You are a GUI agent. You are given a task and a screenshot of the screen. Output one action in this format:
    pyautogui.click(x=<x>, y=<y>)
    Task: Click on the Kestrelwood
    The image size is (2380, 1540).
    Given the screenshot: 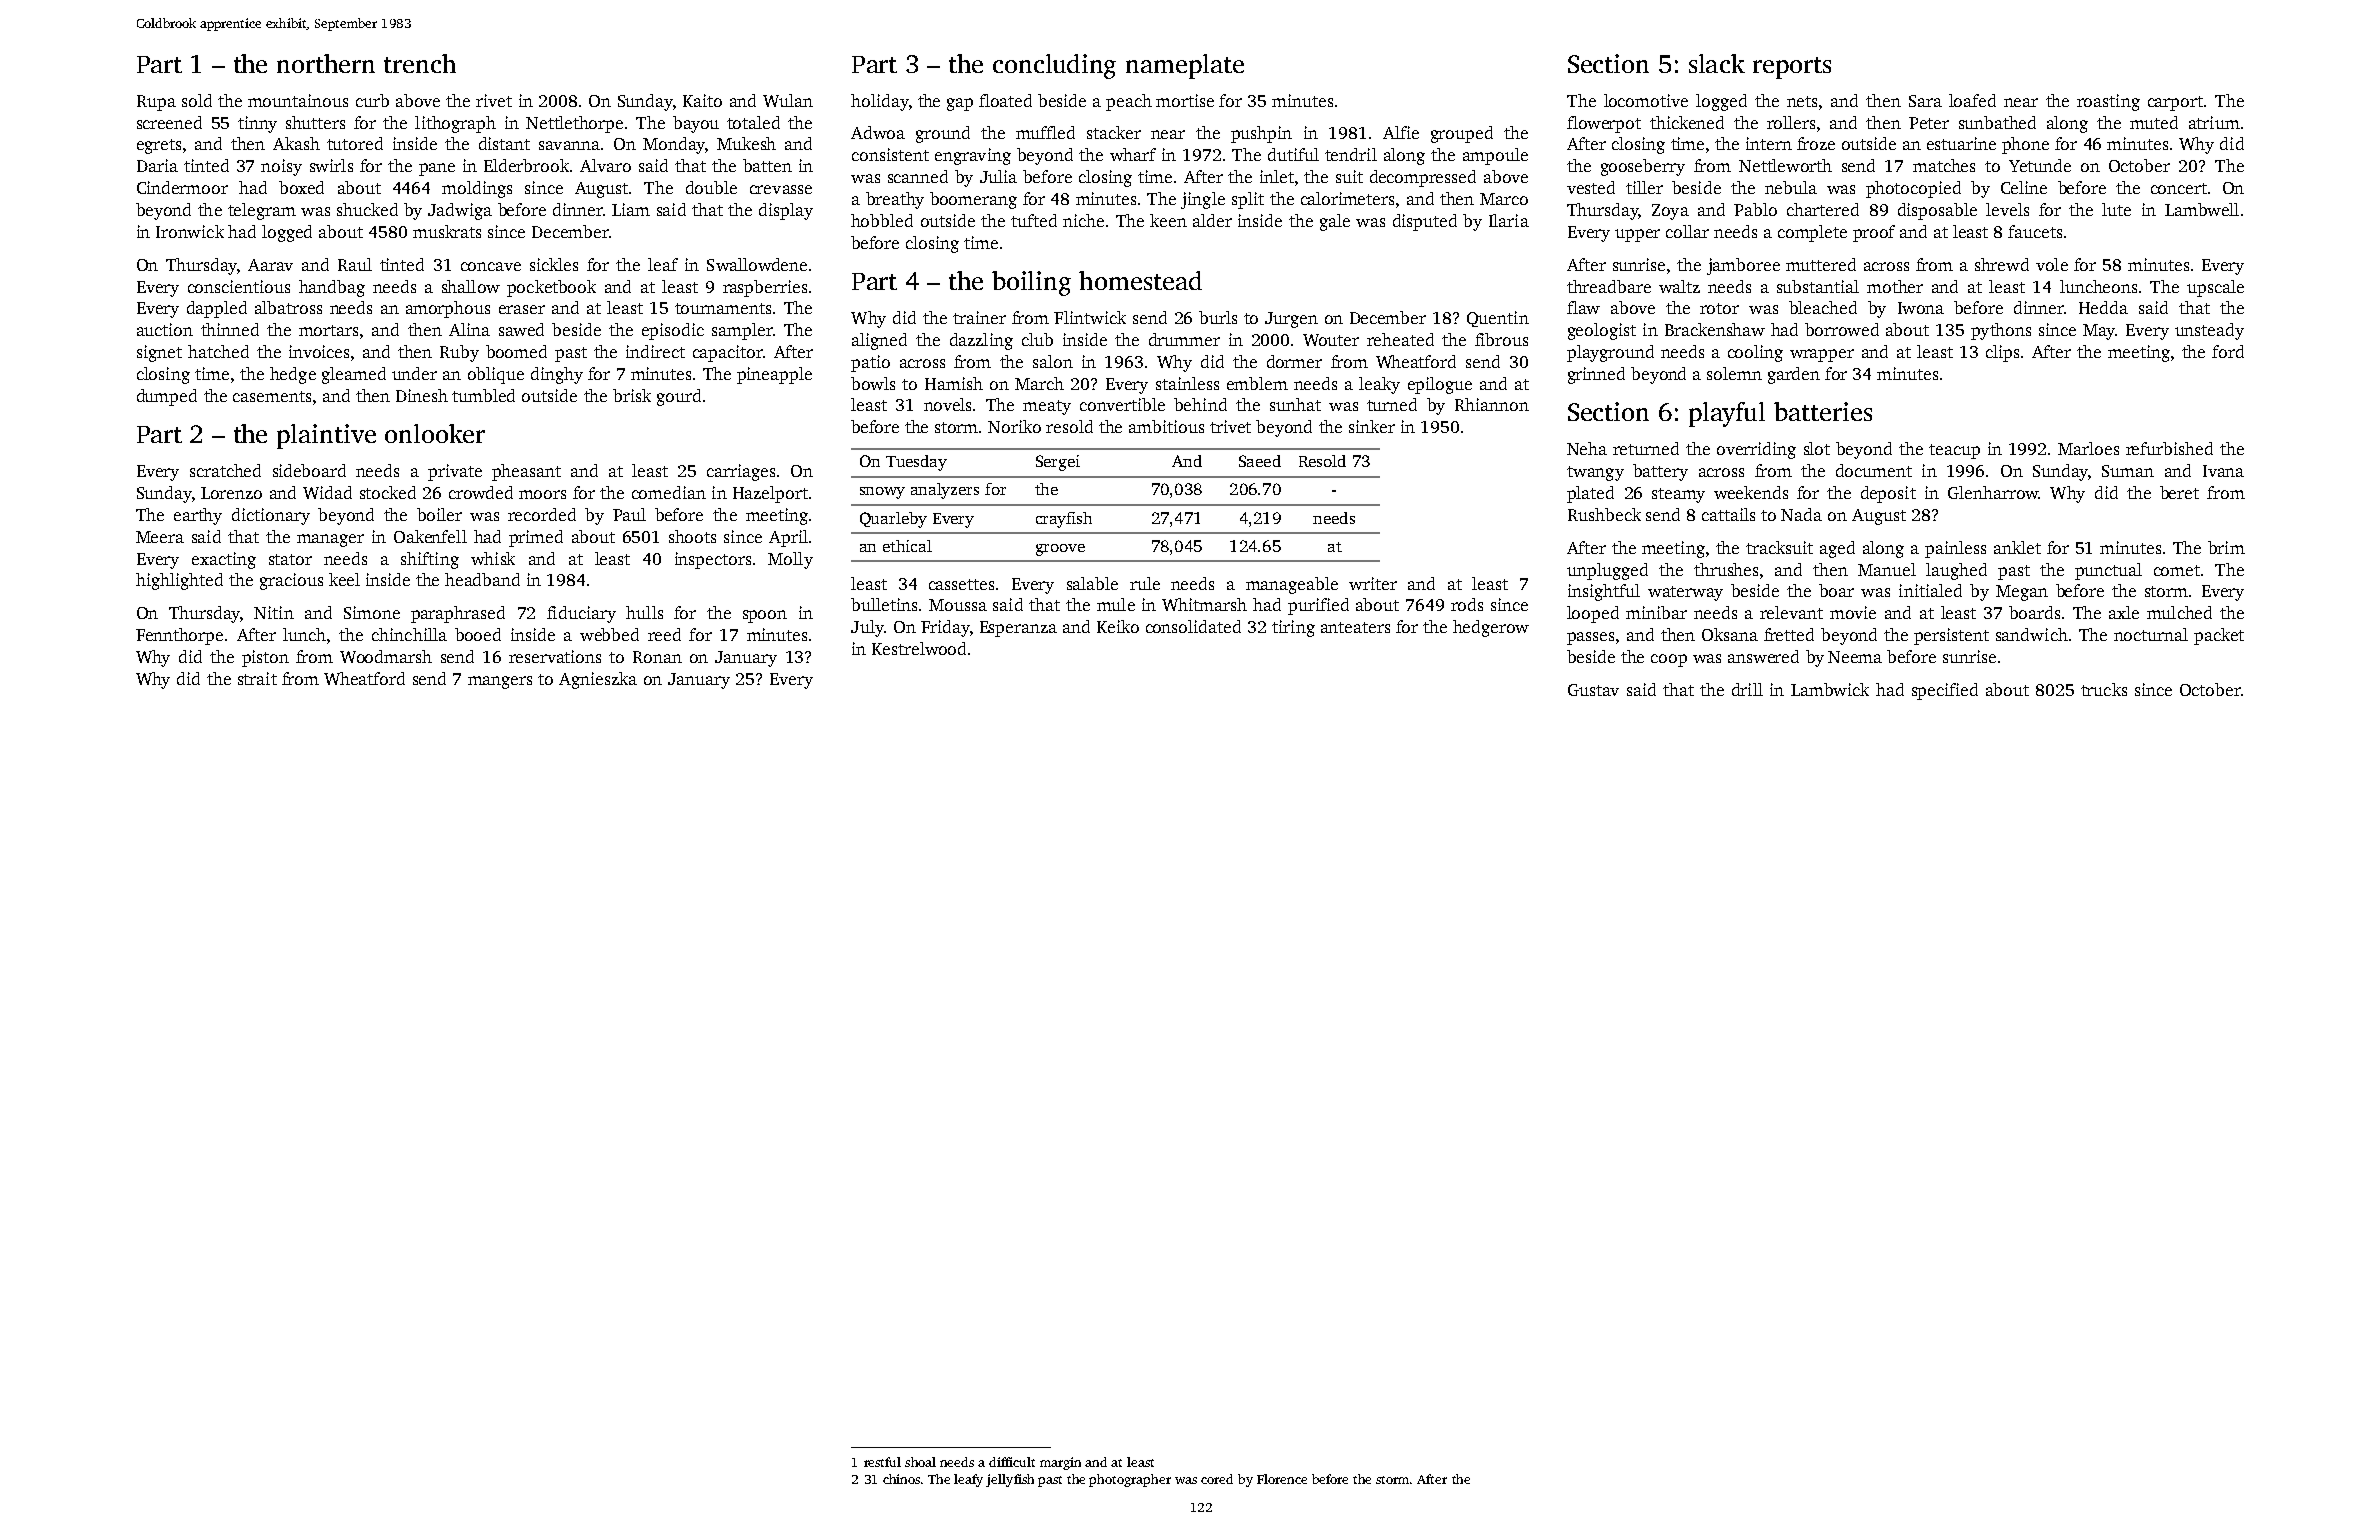 What is the action you would take?
    pyautogui.click(x=919, y=648)
